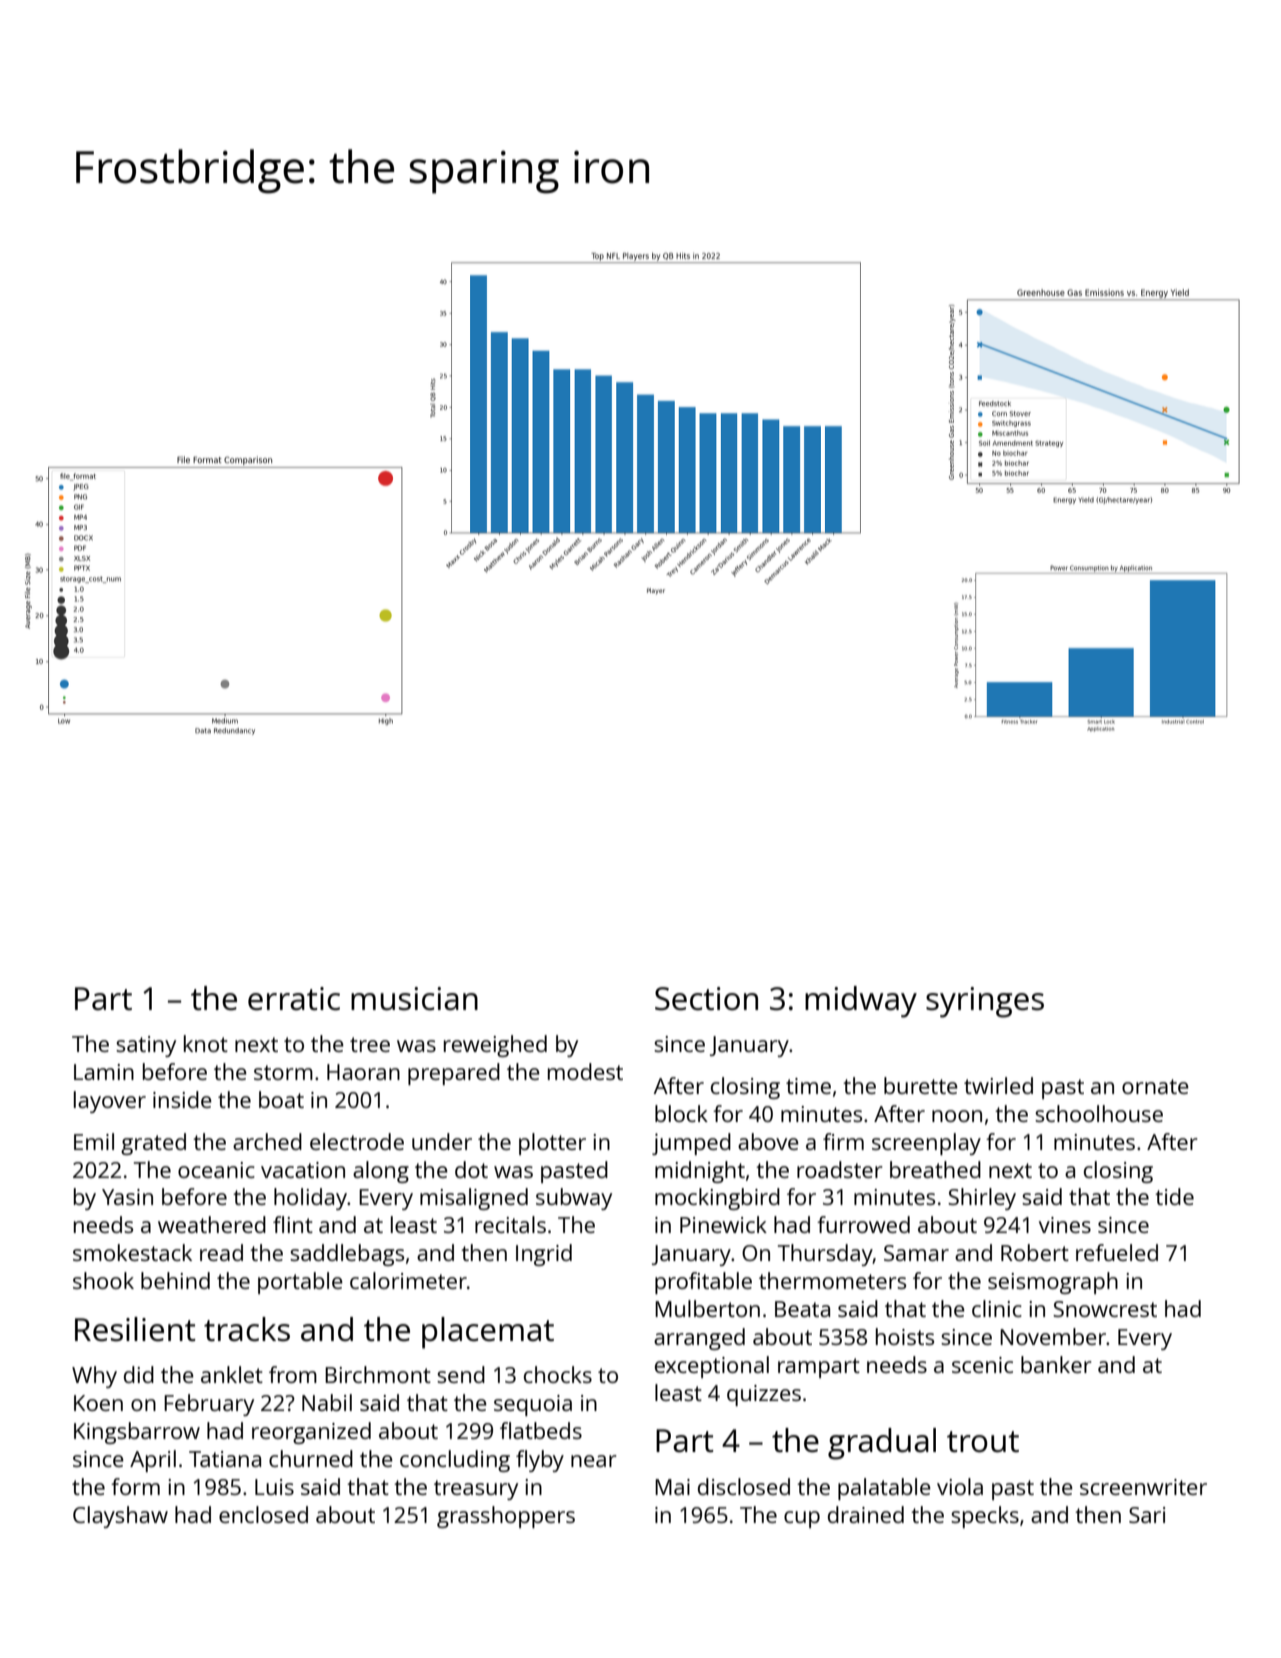 This screenshot has height=1658, width=1281. What do you see at coordinates (985, 1002) in the screenshot?
I see `syringes` at bounding box center [985, 1002].
